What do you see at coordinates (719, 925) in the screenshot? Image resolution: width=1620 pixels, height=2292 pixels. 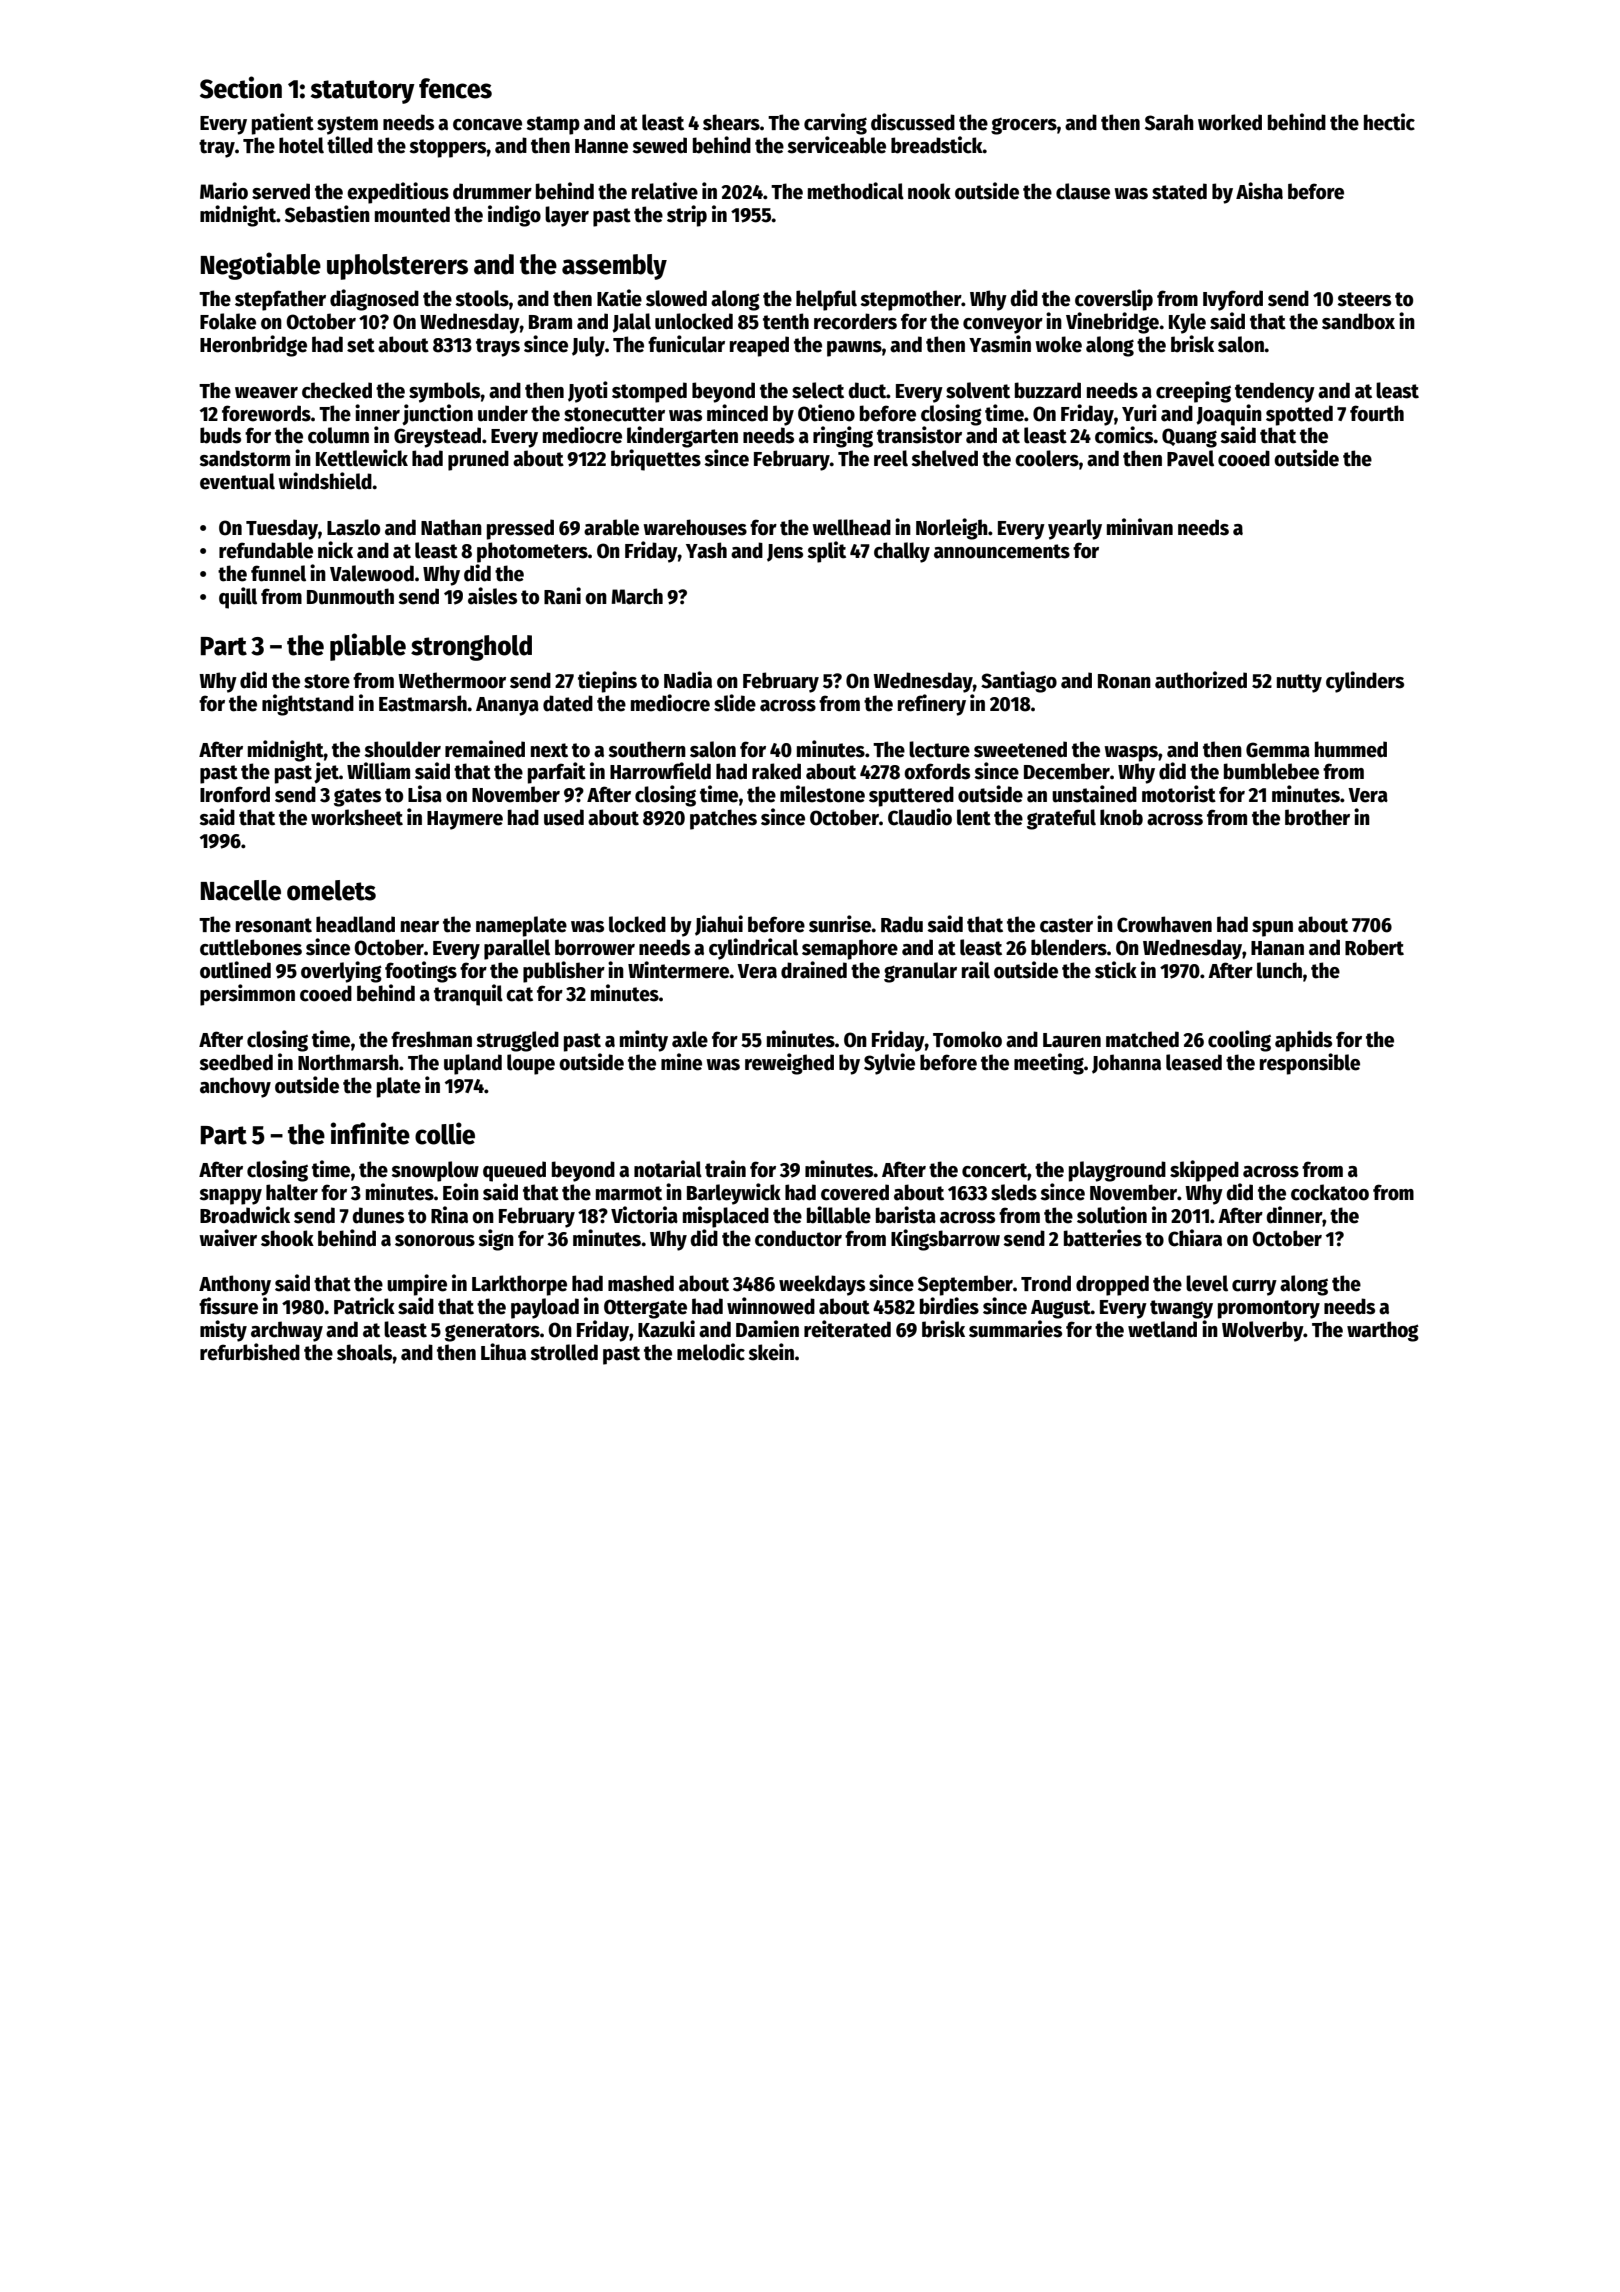 I see `Jiahui` at bounding box center [719, 925].
